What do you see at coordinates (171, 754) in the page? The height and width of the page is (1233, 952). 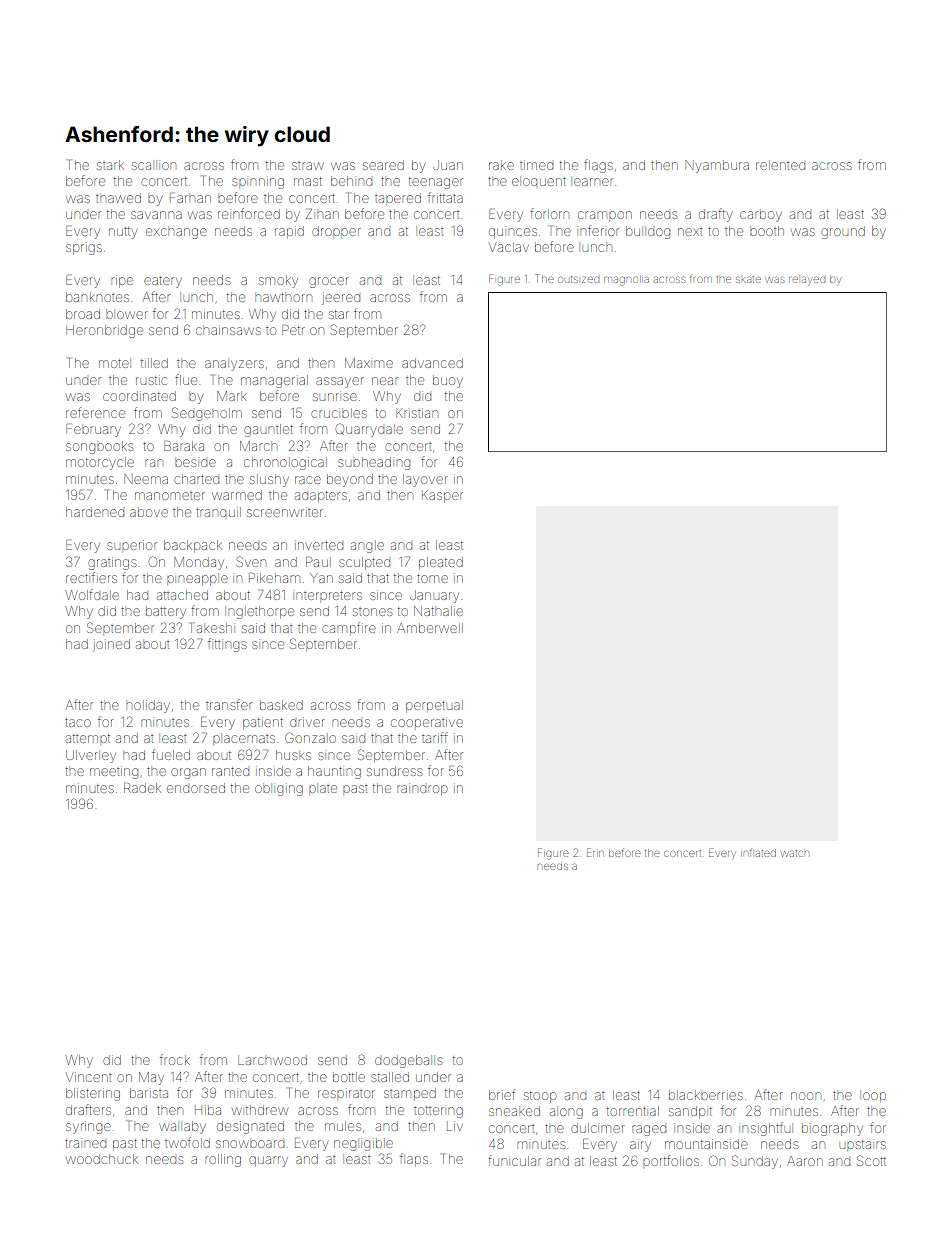 I see `fueled` at bounding box center [171, 754].
